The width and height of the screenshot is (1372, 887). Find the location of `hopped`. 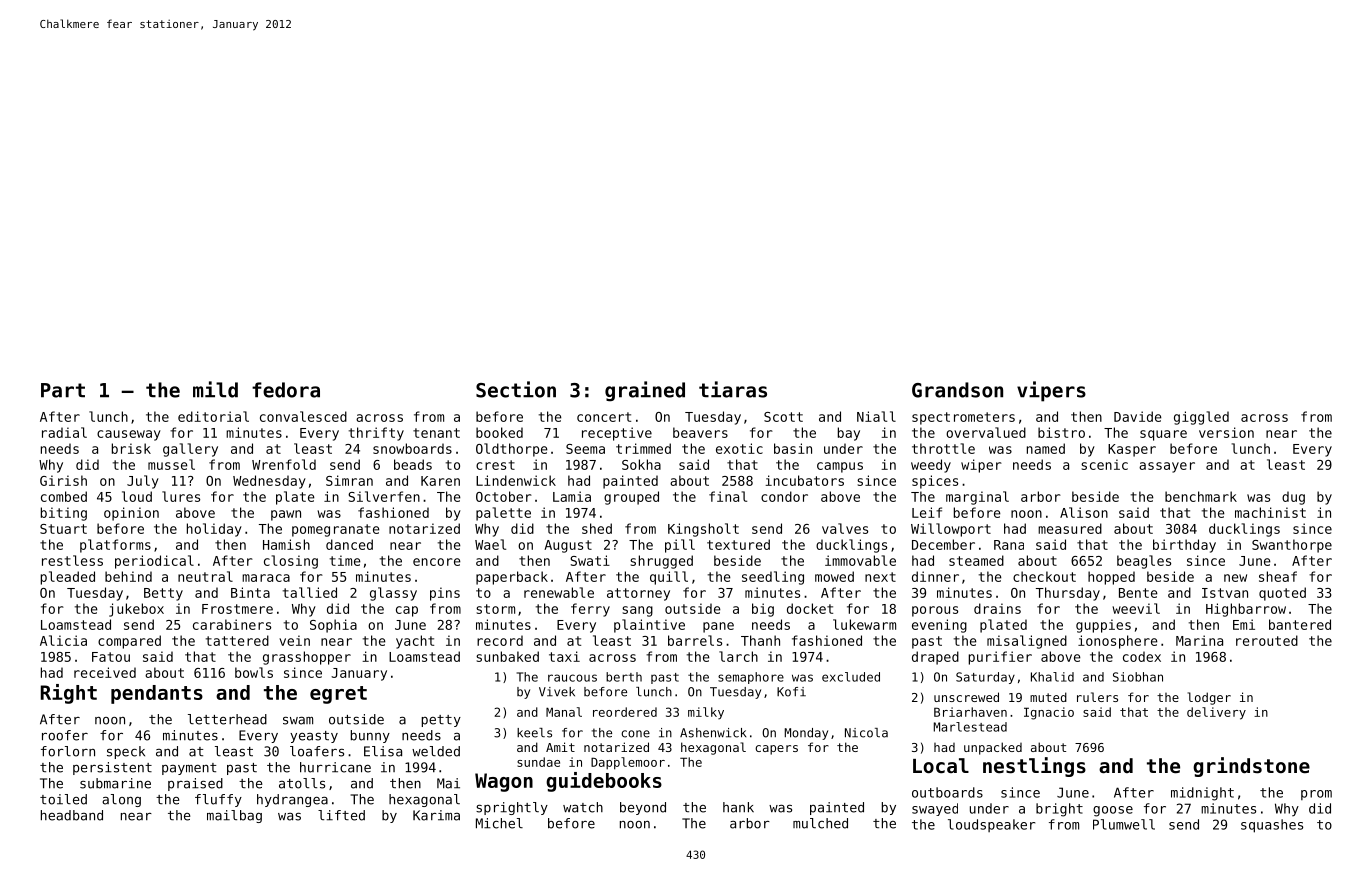

hopped is located at coordinates (1111, 578).
